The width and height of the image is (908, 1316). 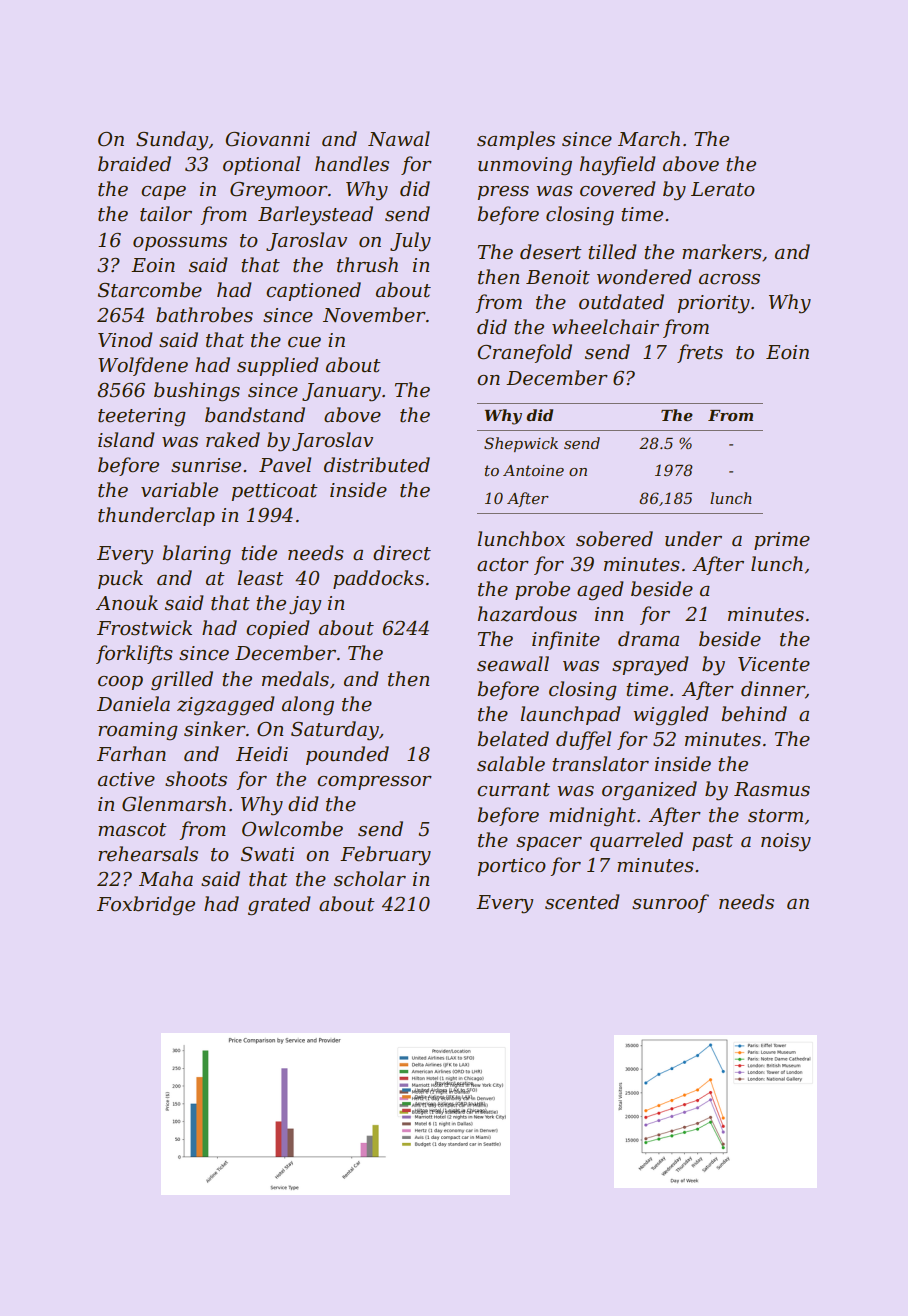 I want to click on hayfield, so click(x=618, y=166).
